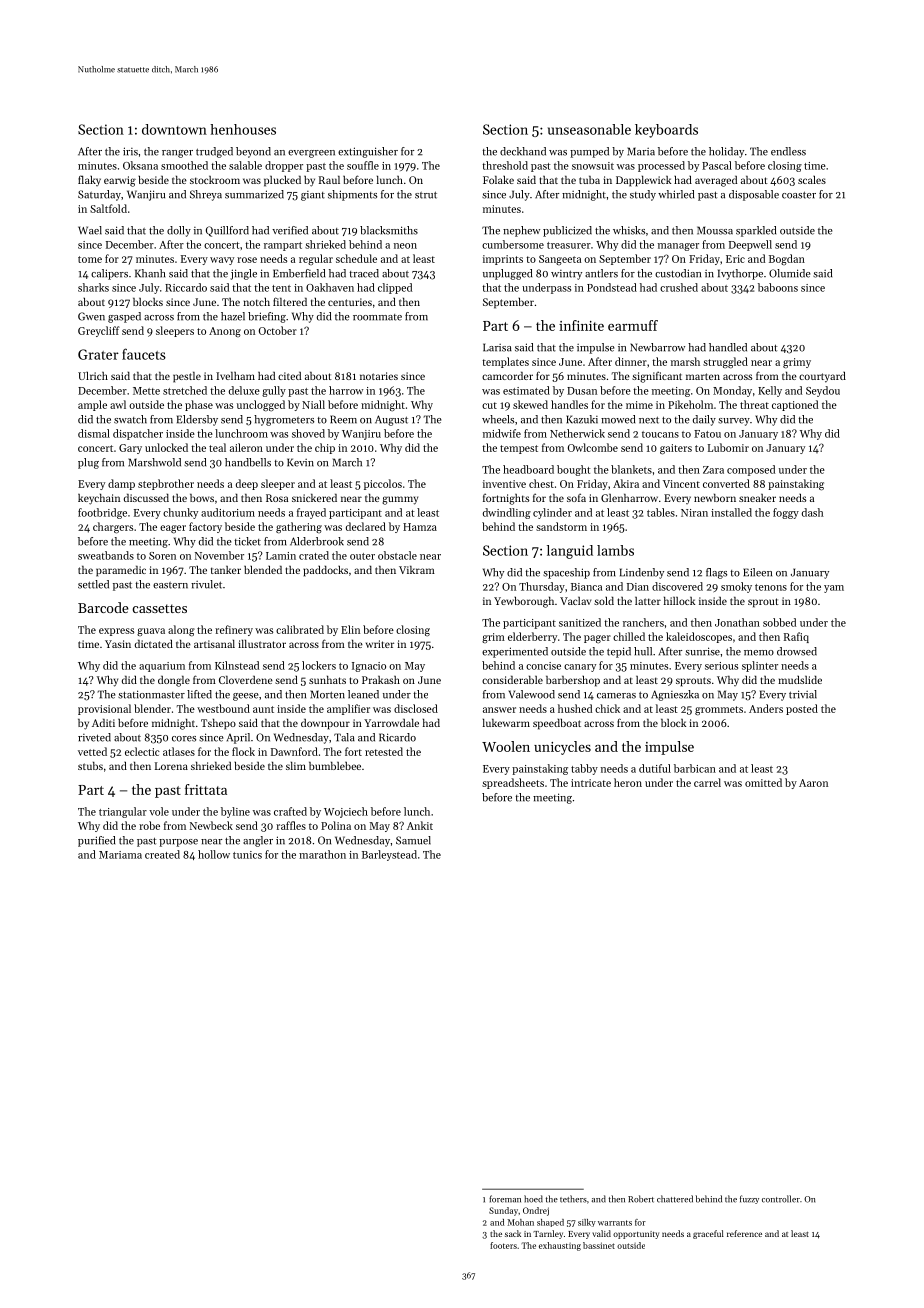 The image size is (924, 1308). Describe the element at coordinates (174, 129) in the image. I see `downtown` at that location.
